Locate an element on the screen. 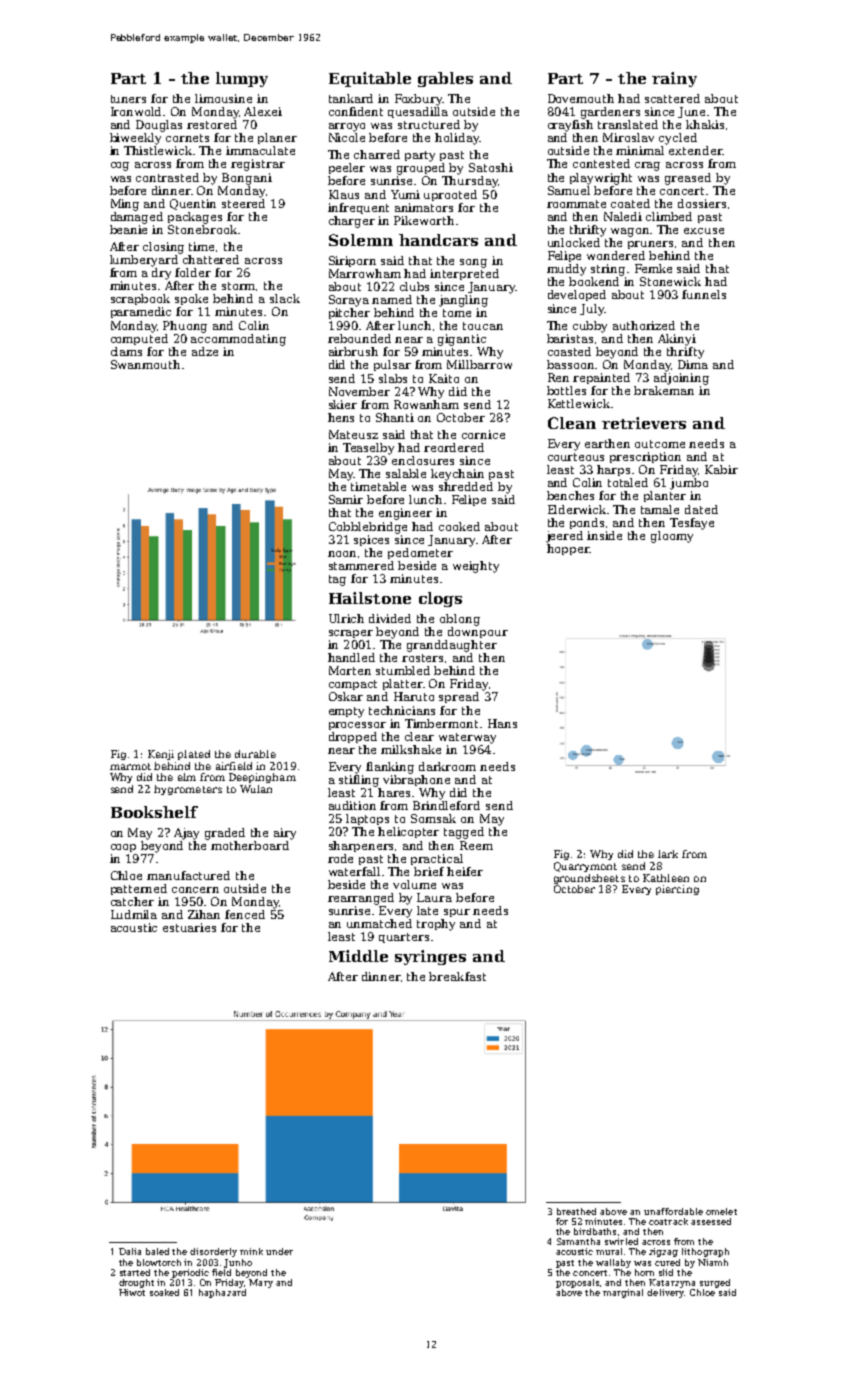  tuners is located at coordinates (128, 99).
